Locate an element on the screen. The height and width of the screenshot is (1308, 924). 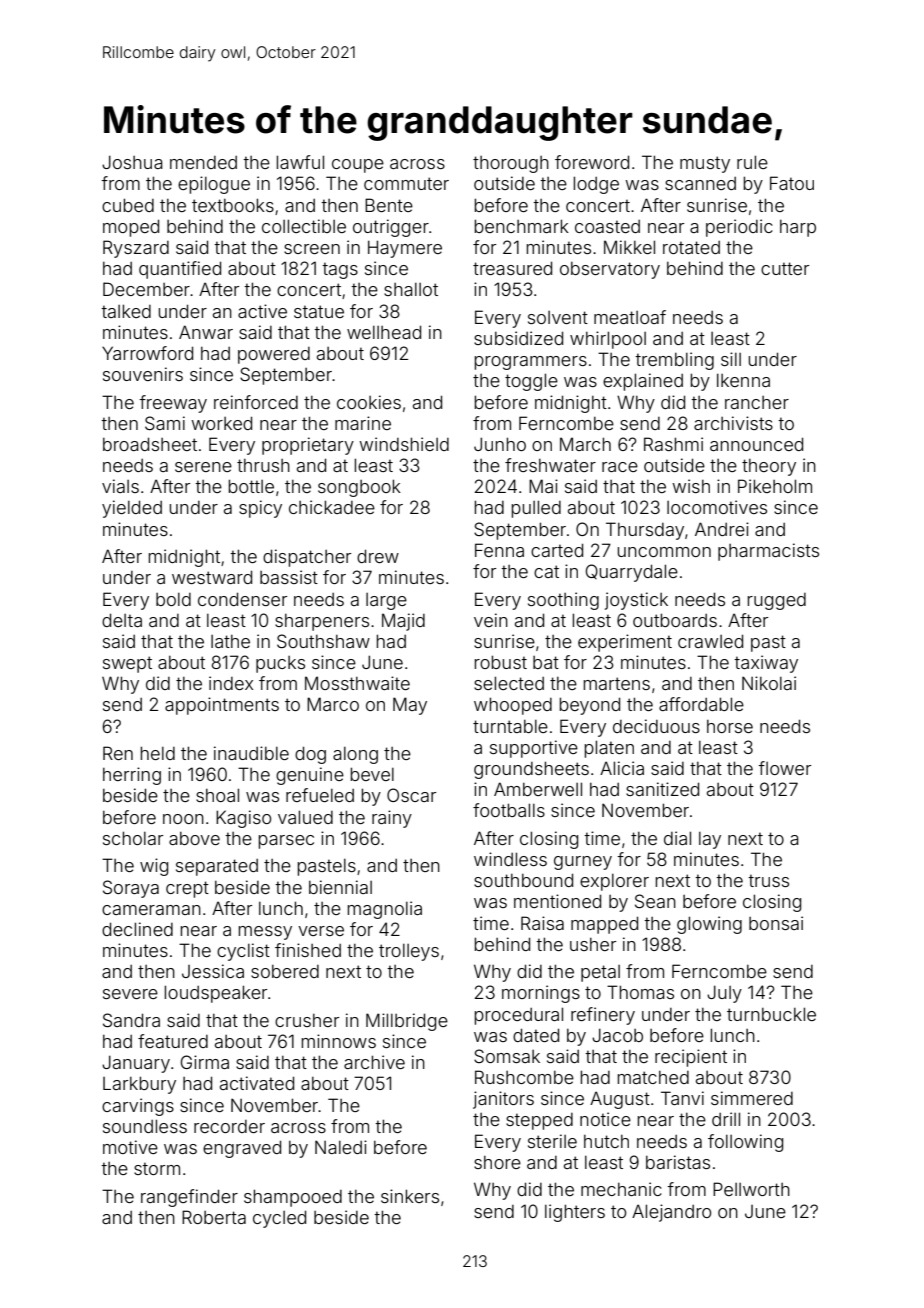
Pellworth is located at coordinates (751, 1189).
